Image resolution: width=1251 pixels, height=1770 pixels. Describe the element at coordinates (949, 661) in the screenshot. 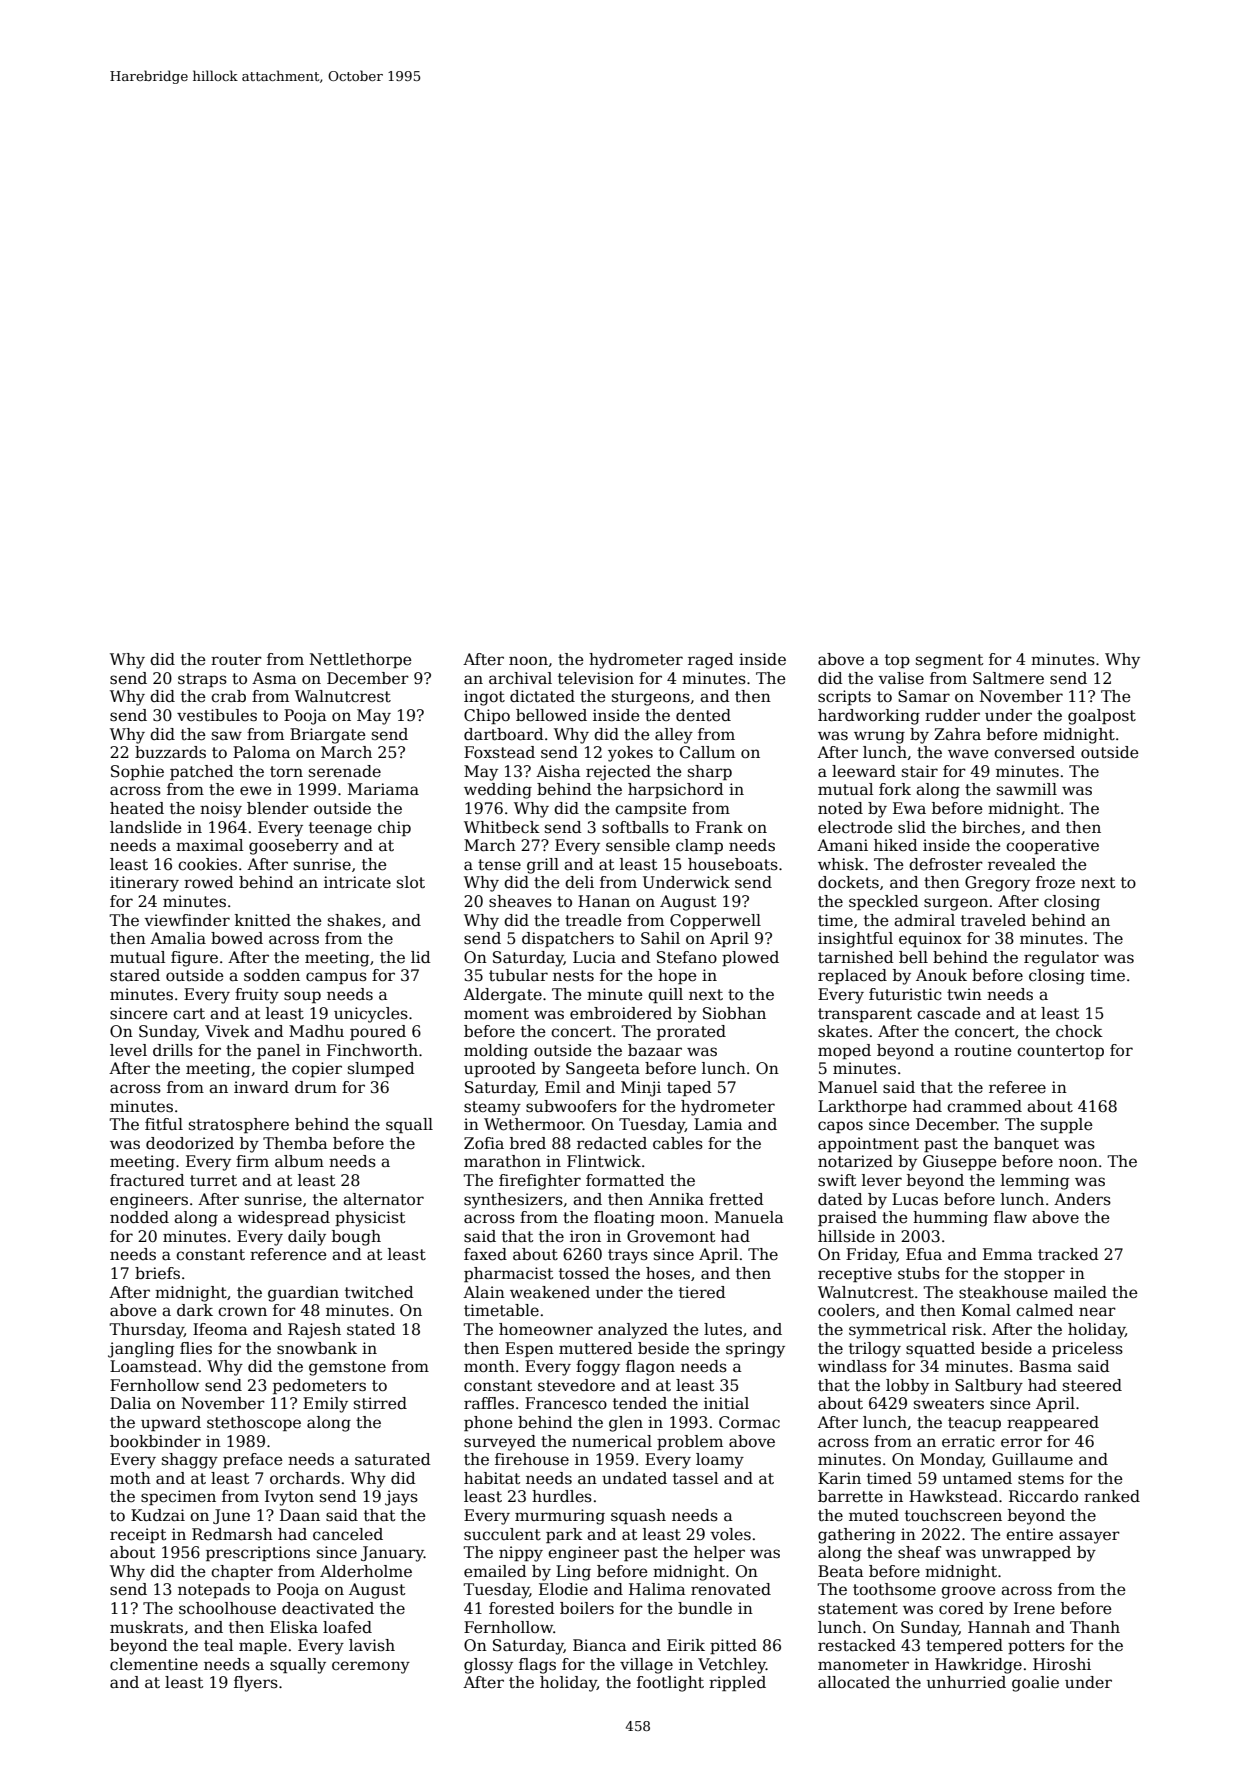

I see `segment` at that location.
